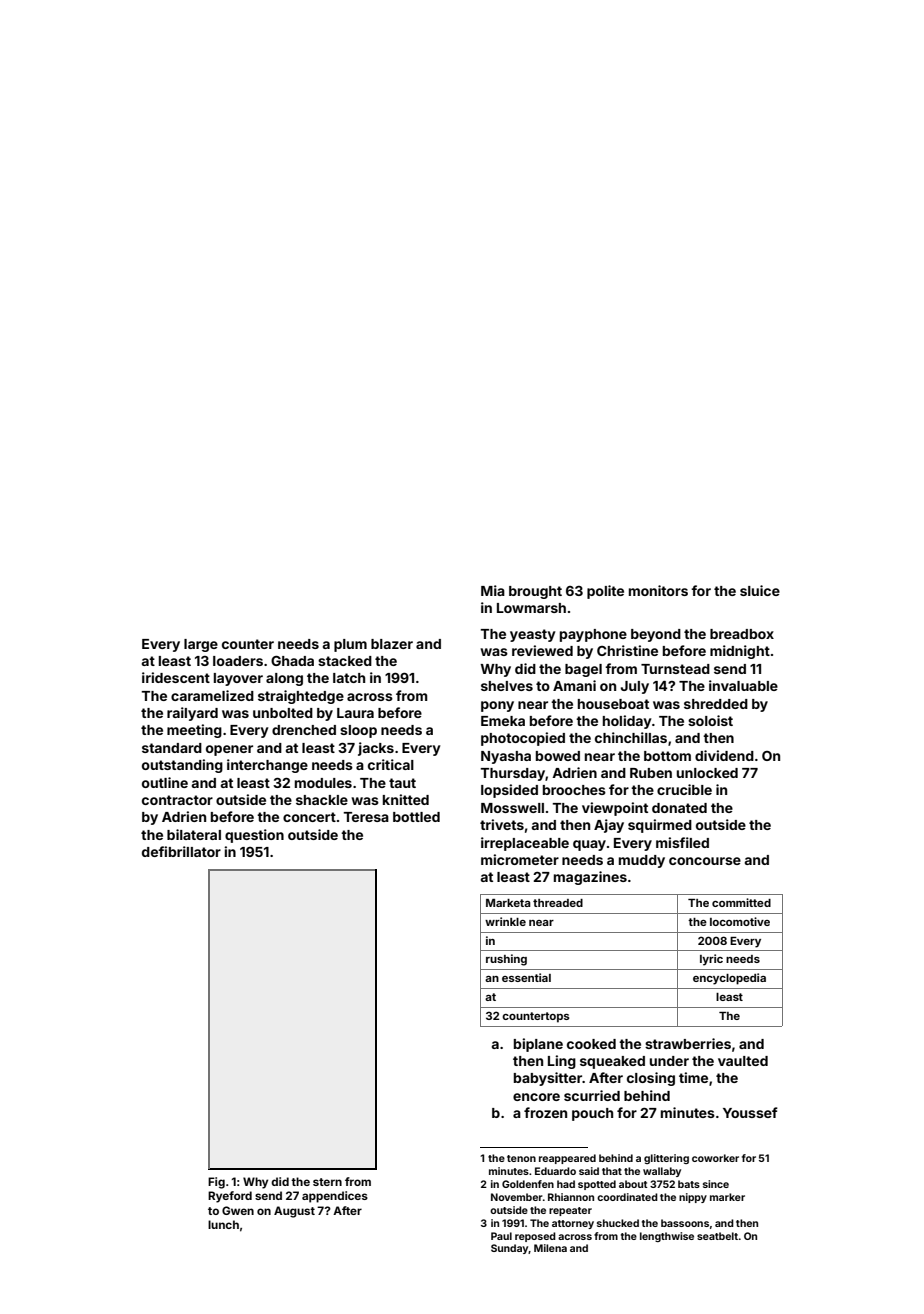  What do you see at coordinates (531, 608) in the screenshot?
I see `Lowmarsh` at bounding box center [531, 608].
